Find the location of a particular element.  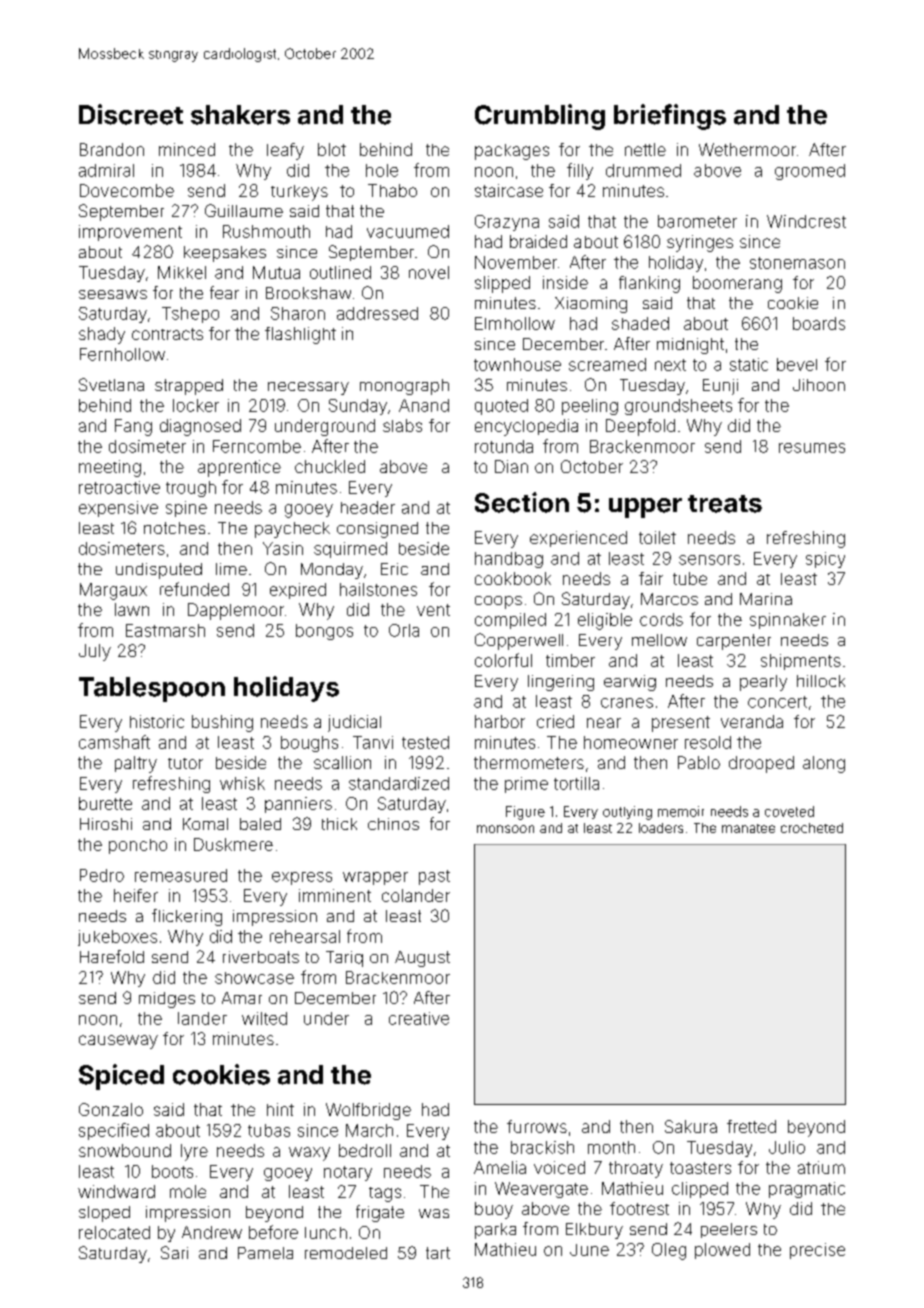

tortilla is located at coordinates (576, 783).
